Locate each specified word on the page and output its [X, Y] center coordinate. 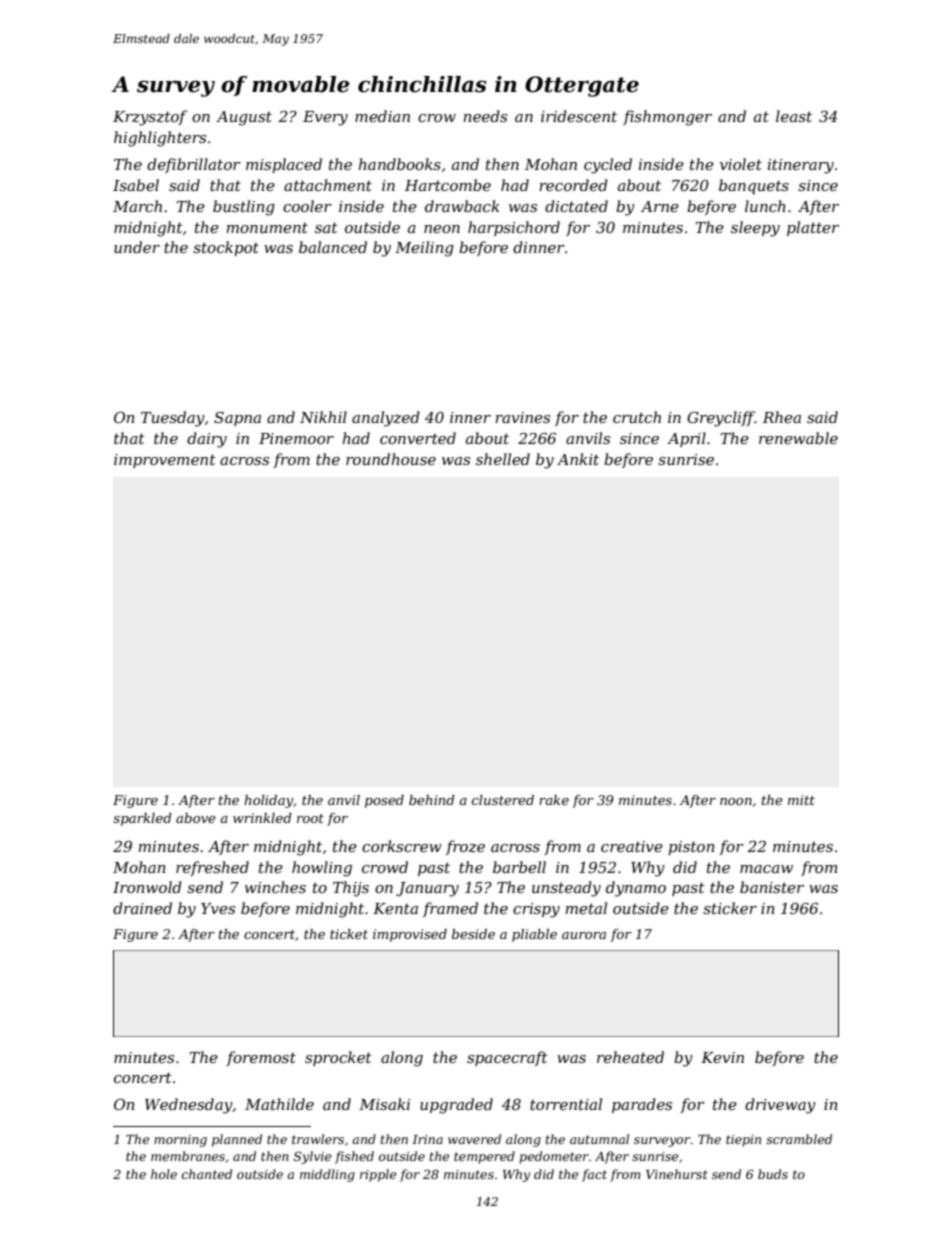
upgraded [456, 1106]
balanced [333, 247]
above [196, 818]
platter [813, 228]
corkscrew [402, 846]
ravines [522, 417]
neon [442, 229]
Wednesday [189, 1106]
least [794, 116]
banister [772, 887]
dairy [207, 440]
